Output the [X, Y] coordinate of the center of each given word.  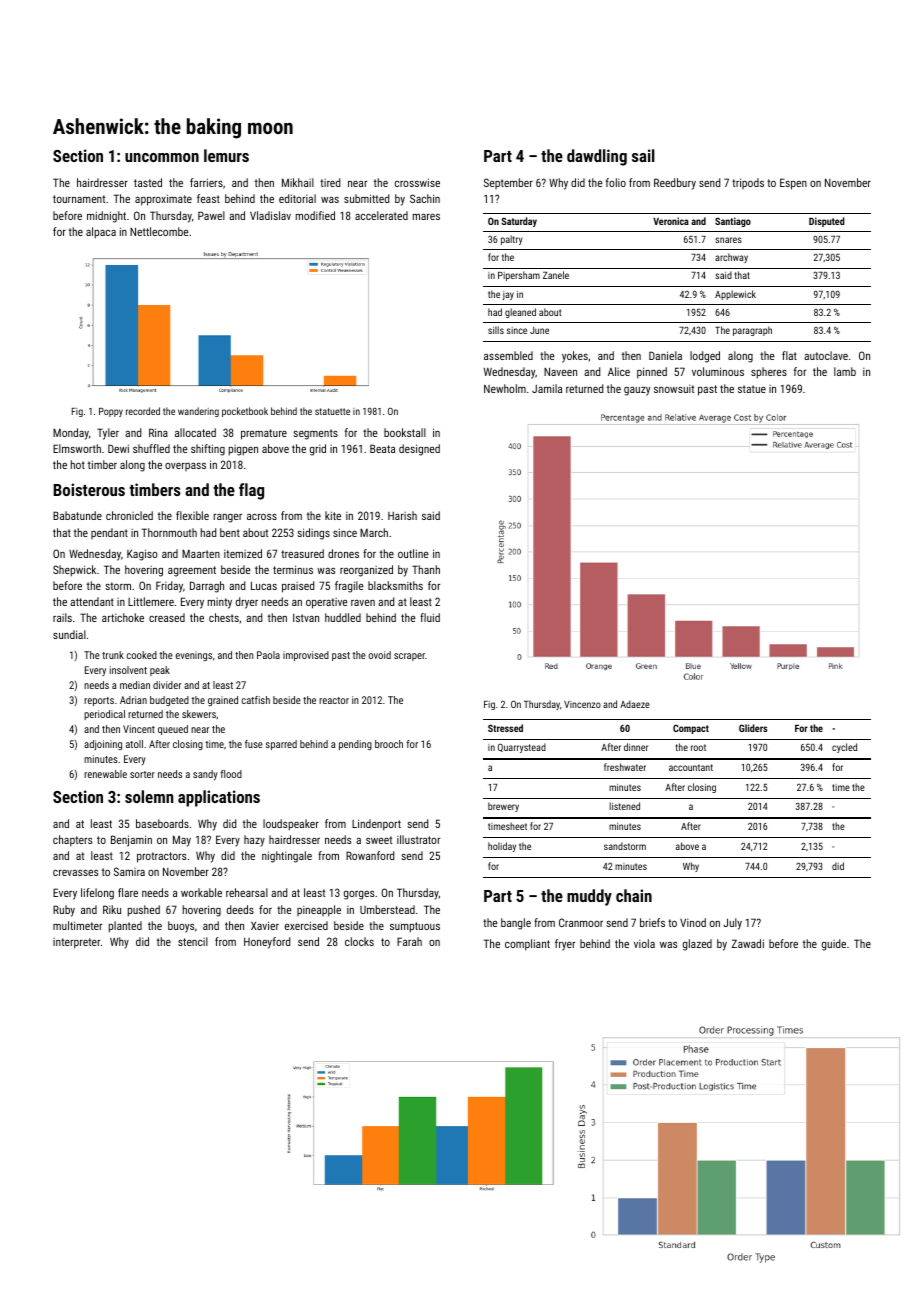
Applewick [735, 295]
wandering [198, 412]
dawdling [597, 157]
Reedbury [675, 184]
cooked [142, 655]
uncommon [162, 157]
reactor [334, 700]
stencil [193, 941]
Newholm [505, 388]
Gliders [753, 728]
